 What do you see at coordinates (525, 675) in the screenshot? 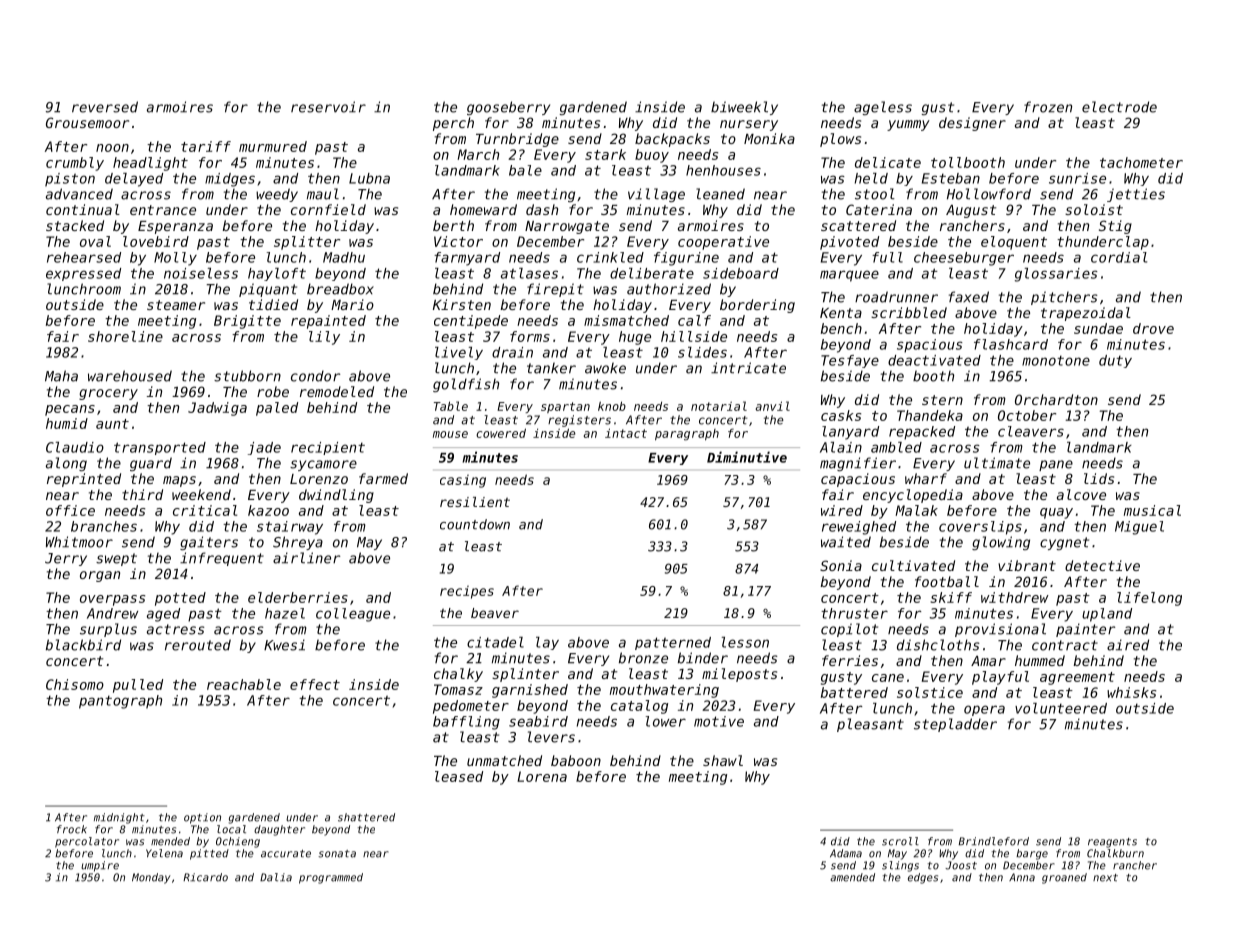
I see `splinter` at bounding box center [525, 675].
